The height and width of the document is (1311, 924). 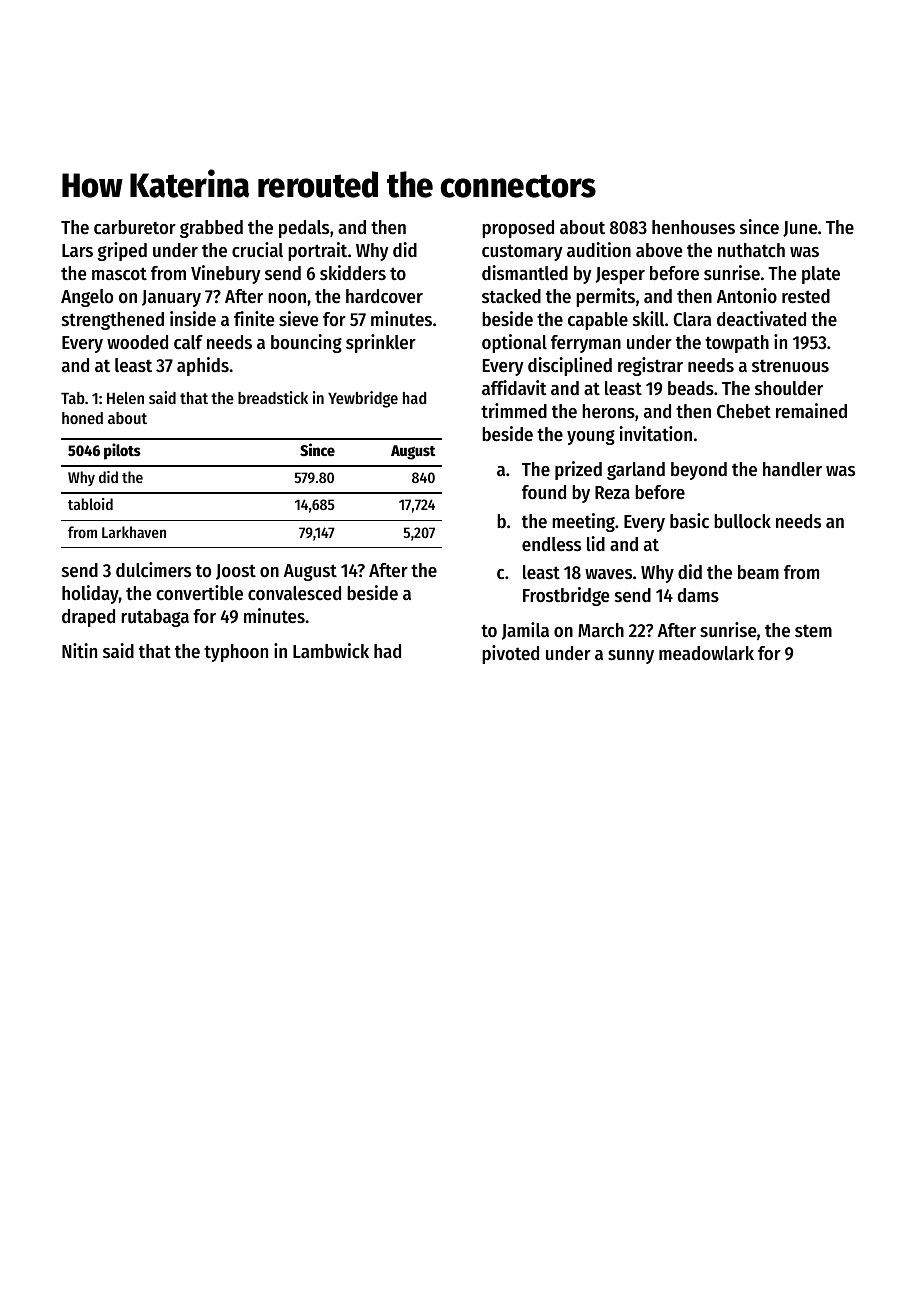 What do you see at coordinates (689, 521) in the document?
I see `basic` at bounding box center [689, 521].
